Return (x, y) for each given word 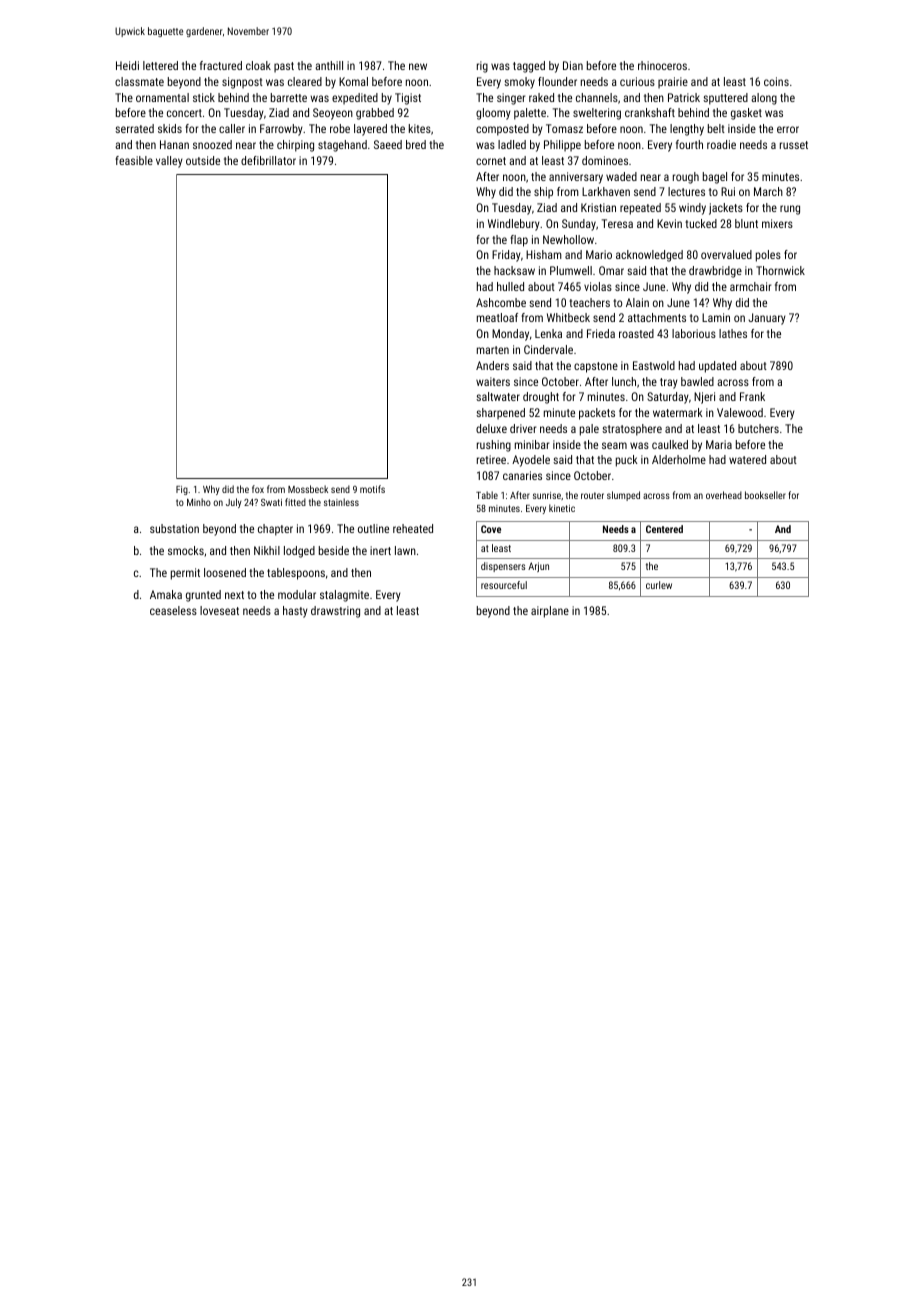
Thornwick (780, 270)
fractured (221, 65)
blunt (746, 223)
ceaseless (173, 610)
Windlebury (514, 225)
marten (493, 350)
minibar (532, 444)
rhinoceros (662, 65)
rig (482, 67)
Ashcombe (501, 302)
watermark (678, 412)
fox (258, 489)
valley (169, 162)
